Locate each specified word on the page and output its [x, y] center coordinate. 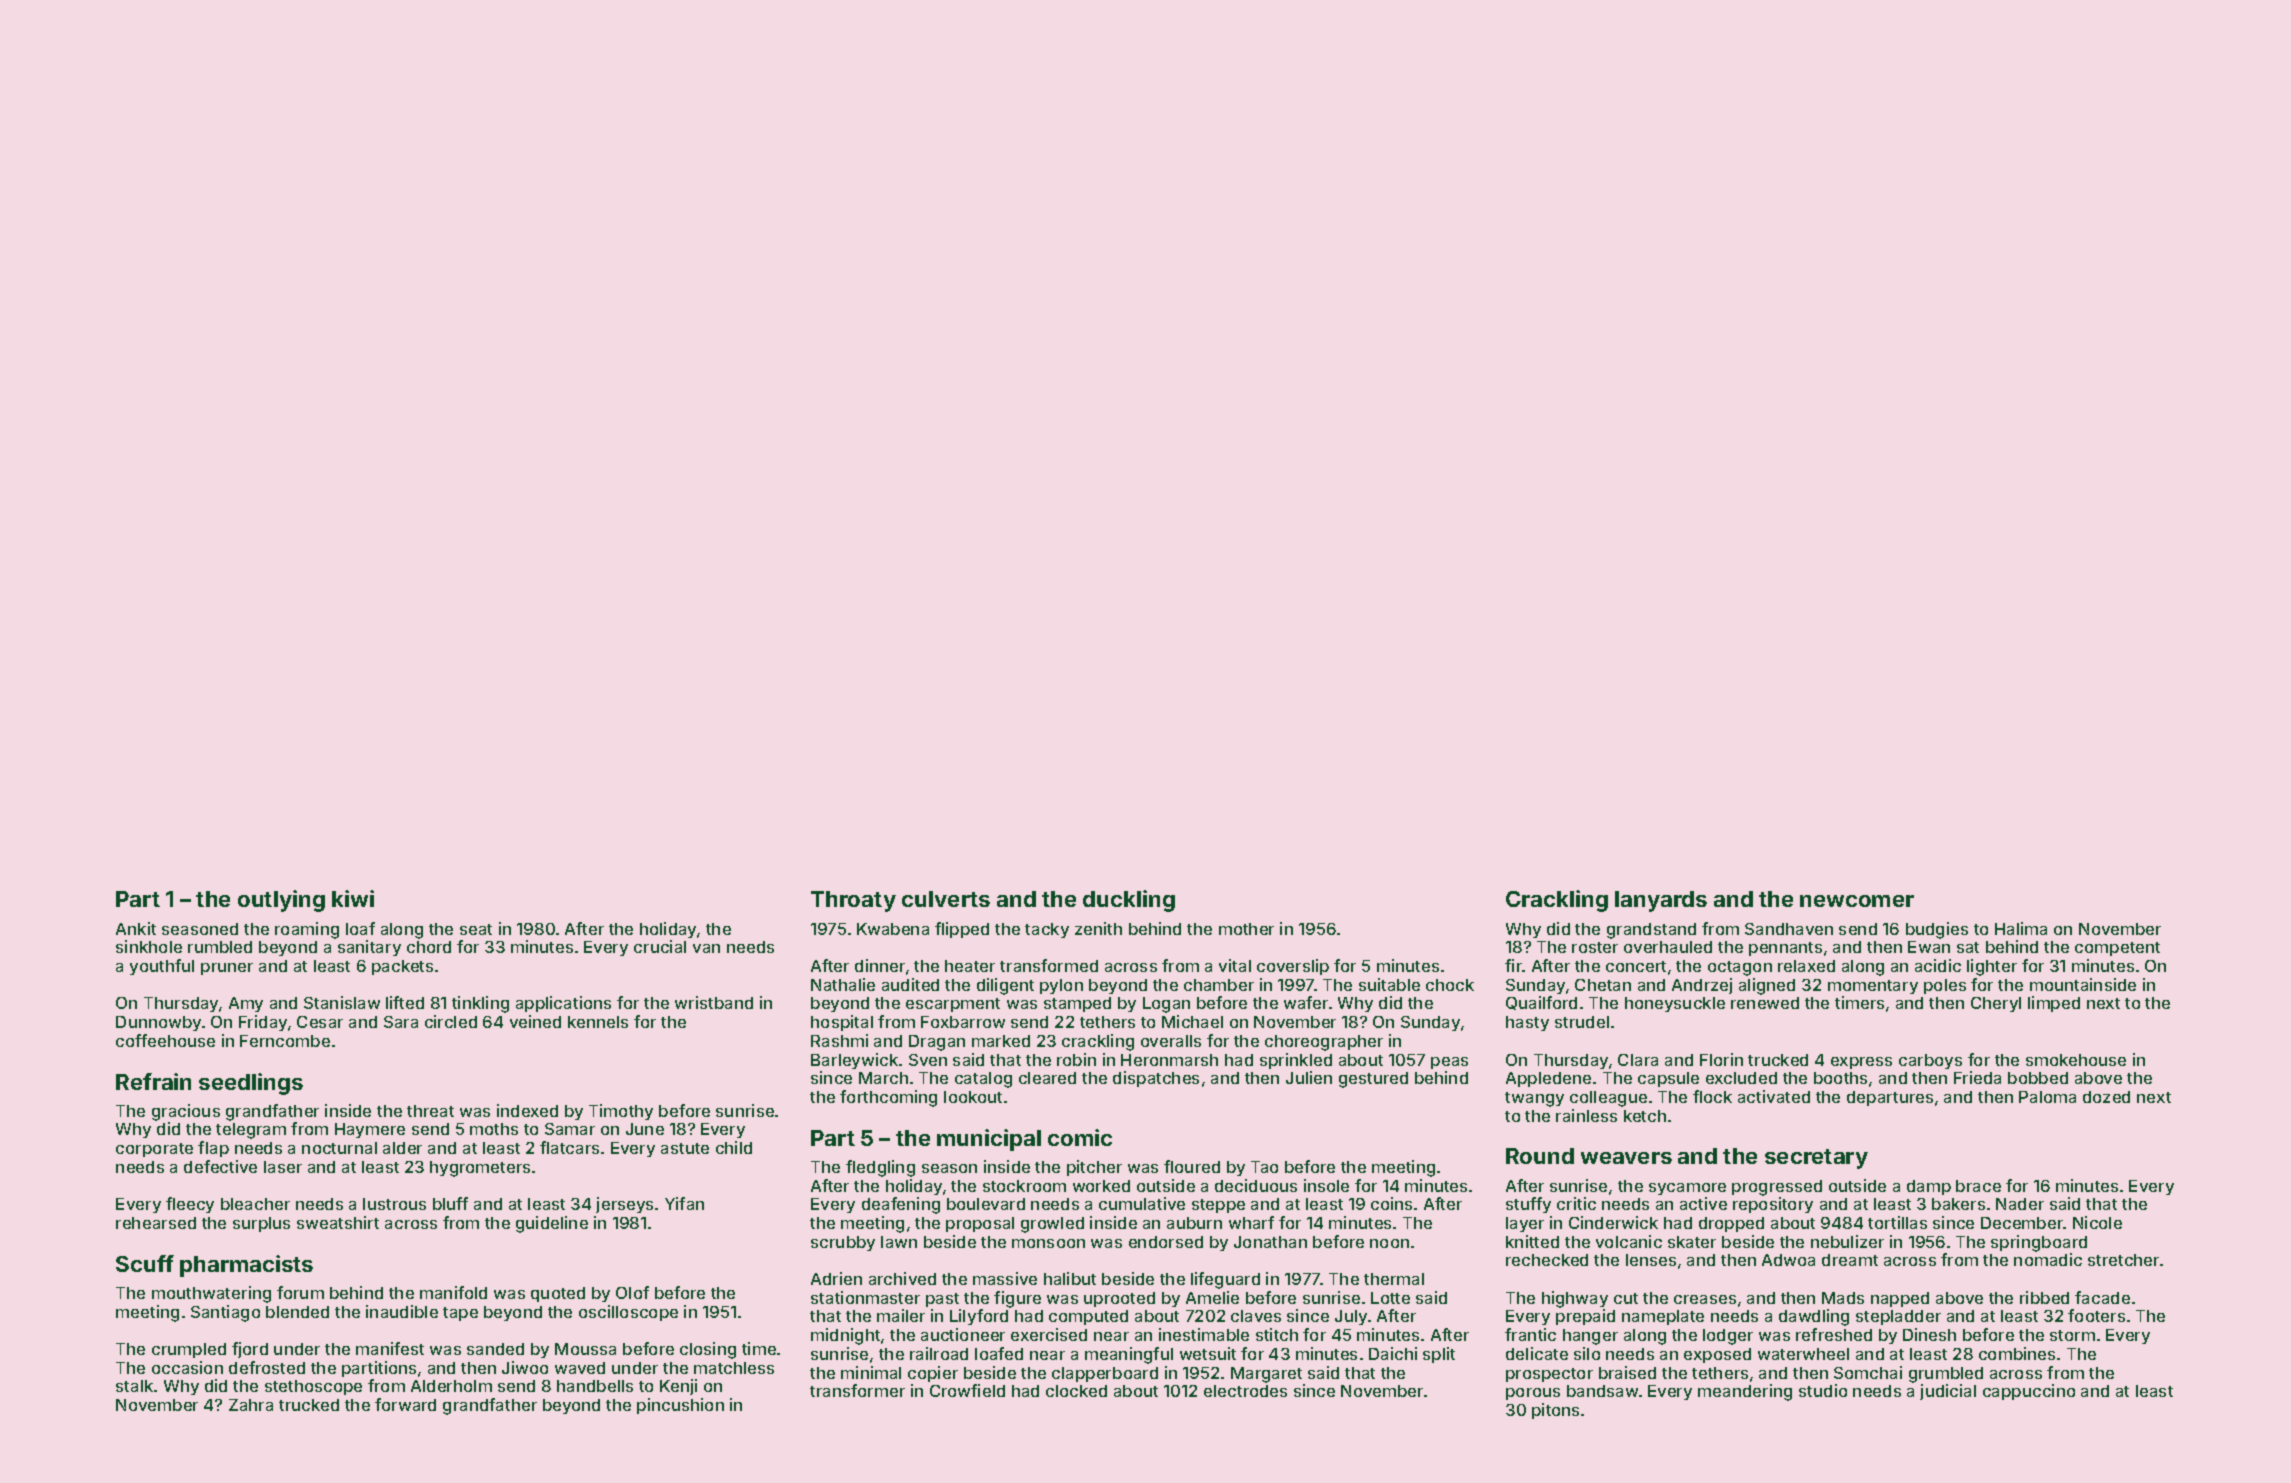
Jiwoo [525, 1367]
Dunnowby [158, 1023]
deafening [901, 1205]
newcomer [1857, 901]
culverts [946, 899]
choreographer [1324, 1043]
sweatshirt [338, 1222]
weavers [1626, 1158]
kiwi [353, 898]
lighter [1992, 967]
